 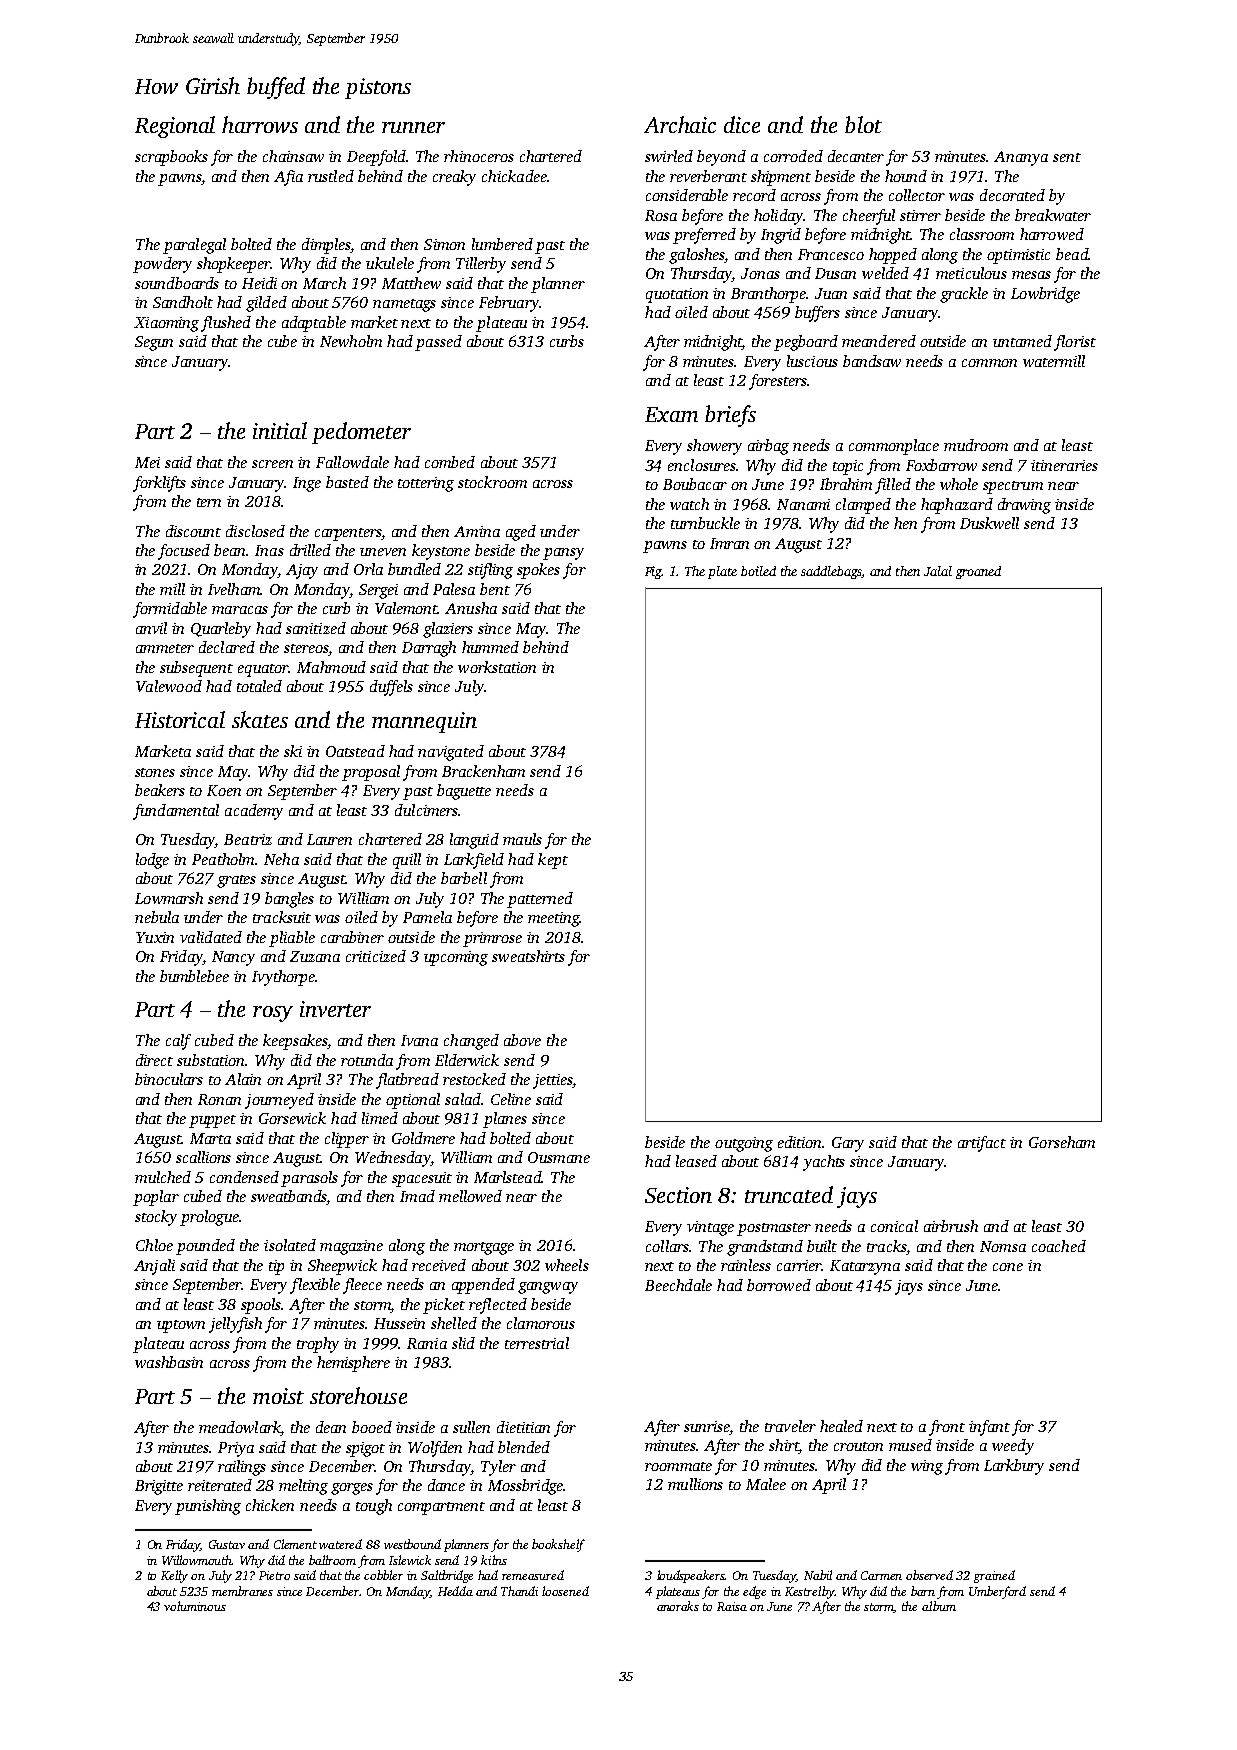 What do you see at coordinates (704, 236) in the image?
I see `preferred` at bounding box center [704, 236].
